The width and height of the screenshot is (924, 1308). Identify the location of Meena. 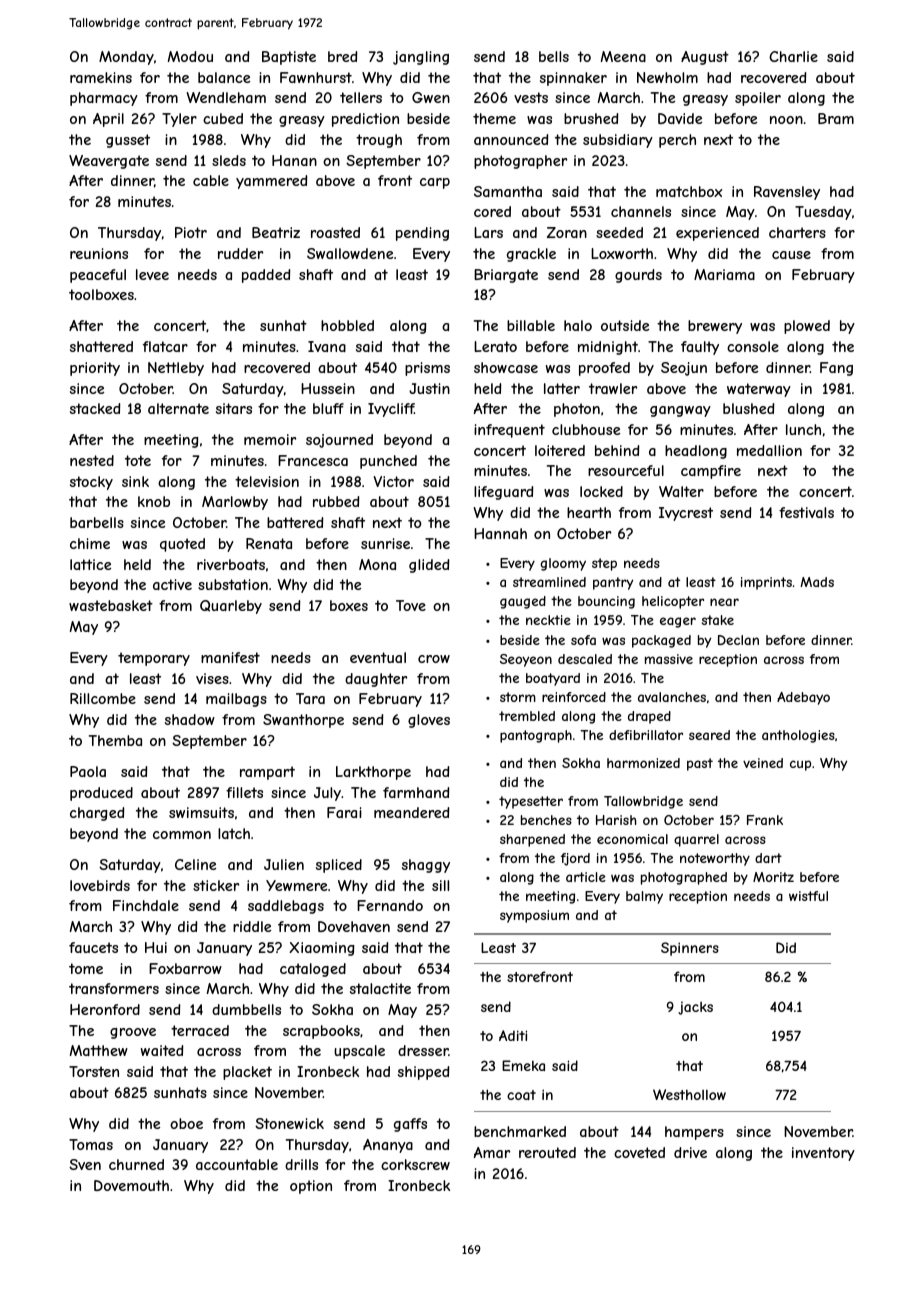
(623, 56).
